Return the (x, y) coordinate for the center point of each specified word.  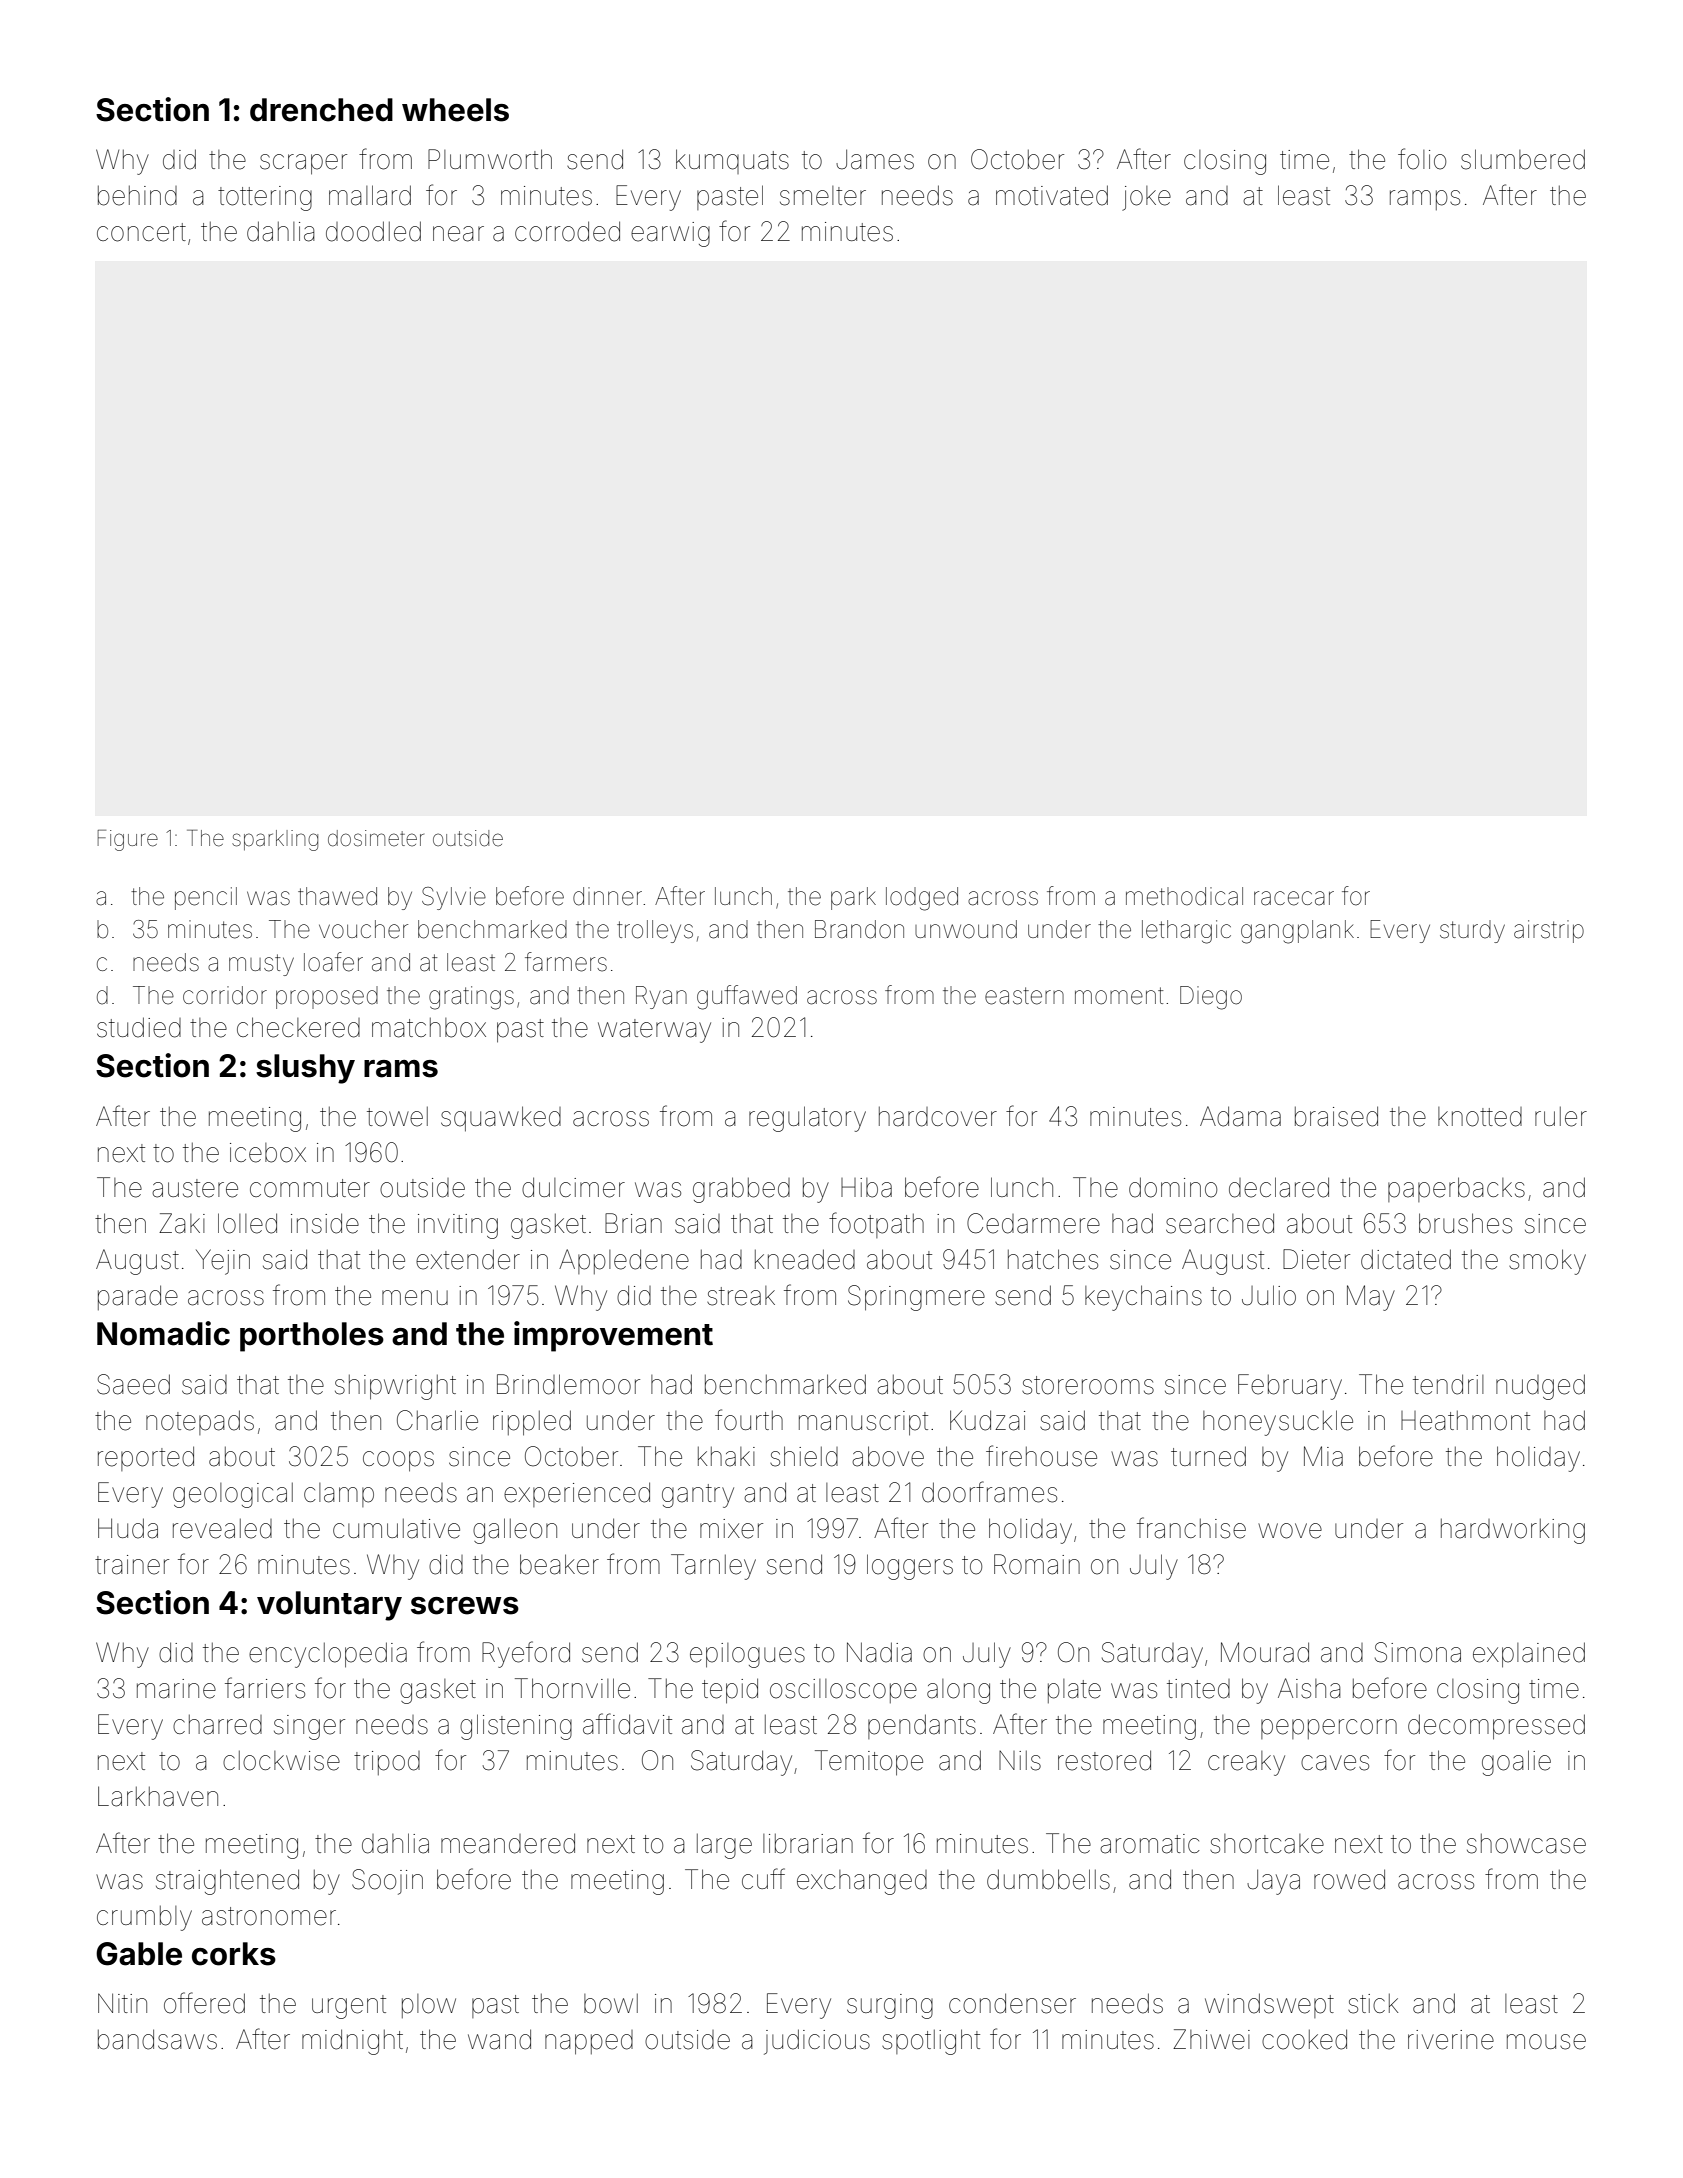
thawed (337, 896)
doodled (373, 231)
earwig (670, 234)
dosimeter (376, 838)
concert (141, 232)
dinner (607, 896)
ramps (1425, 200)
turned (1208, 1456)
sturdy (1472, 931)
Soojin (387, 1882)
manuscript (863, 1423)
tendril (1448, 1384)
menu (415, 1298)
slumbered (1523, 159)
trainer (132, 1565)
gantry (698, 1496)
